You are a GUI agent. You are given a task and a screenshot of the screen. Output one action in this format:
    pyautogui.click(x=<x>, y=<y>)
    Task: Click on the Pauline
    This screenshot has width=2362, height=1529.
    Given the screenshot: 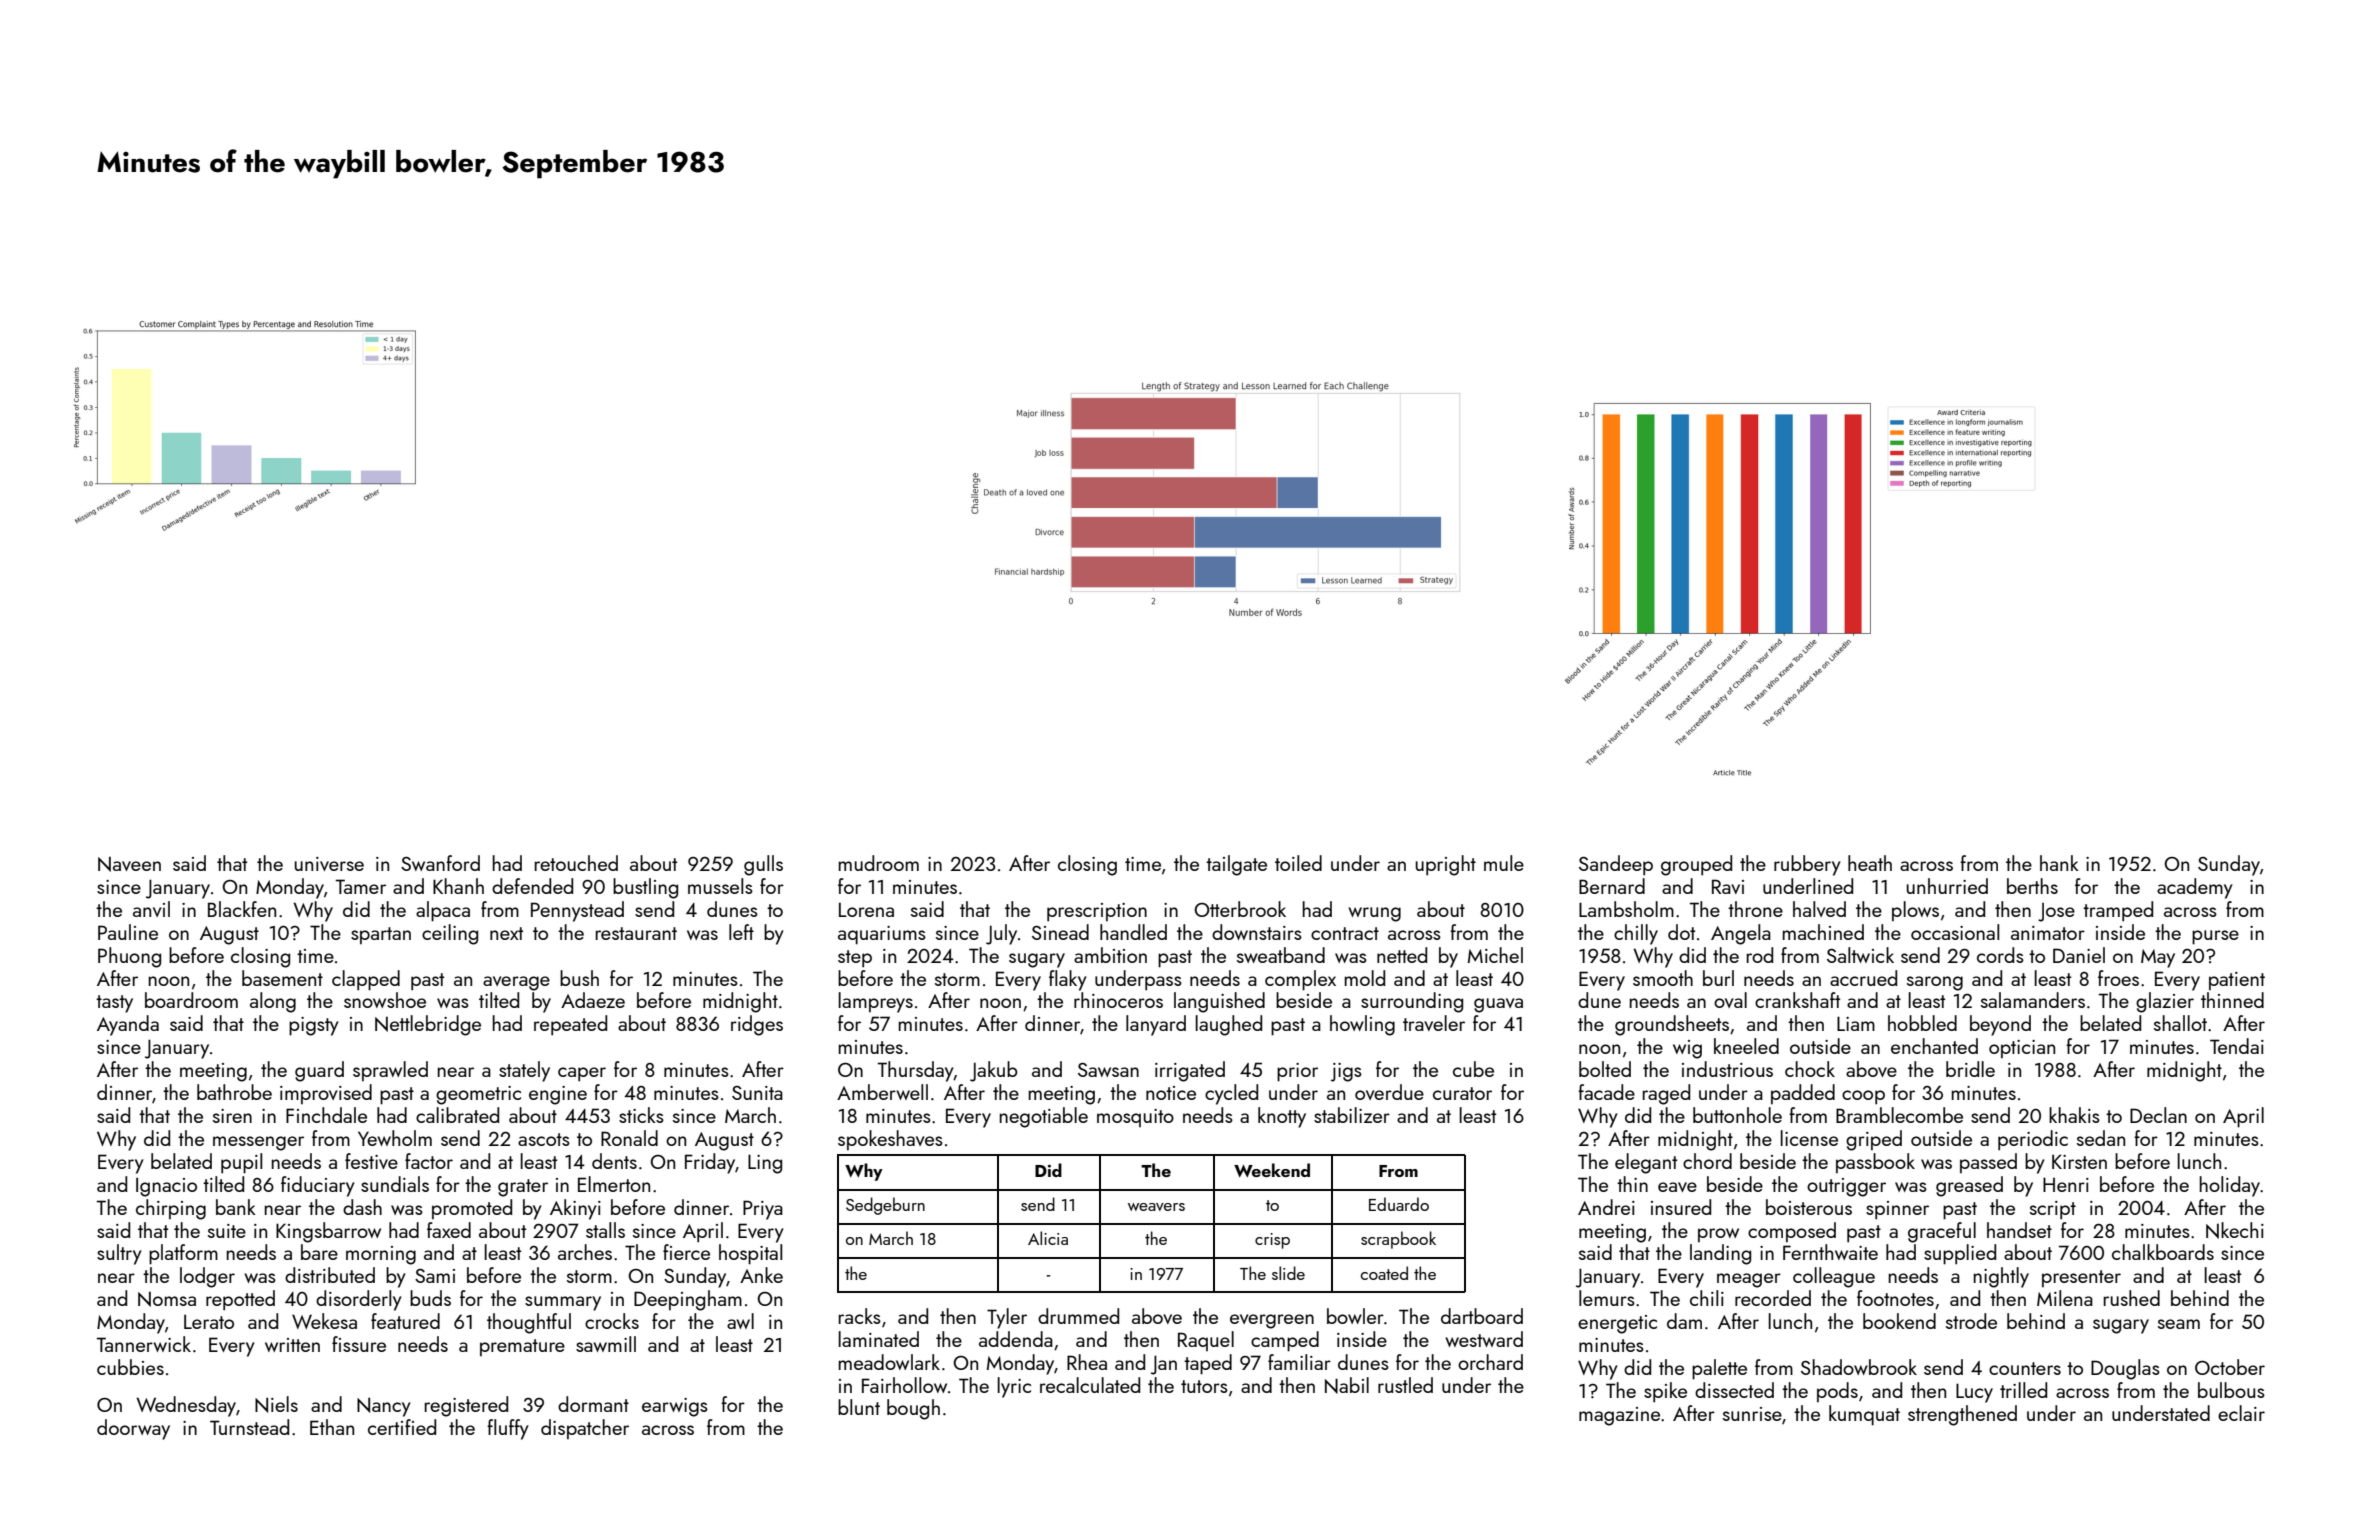 What is the action you would take?
    pyautogui.click(x=128, y=932)
